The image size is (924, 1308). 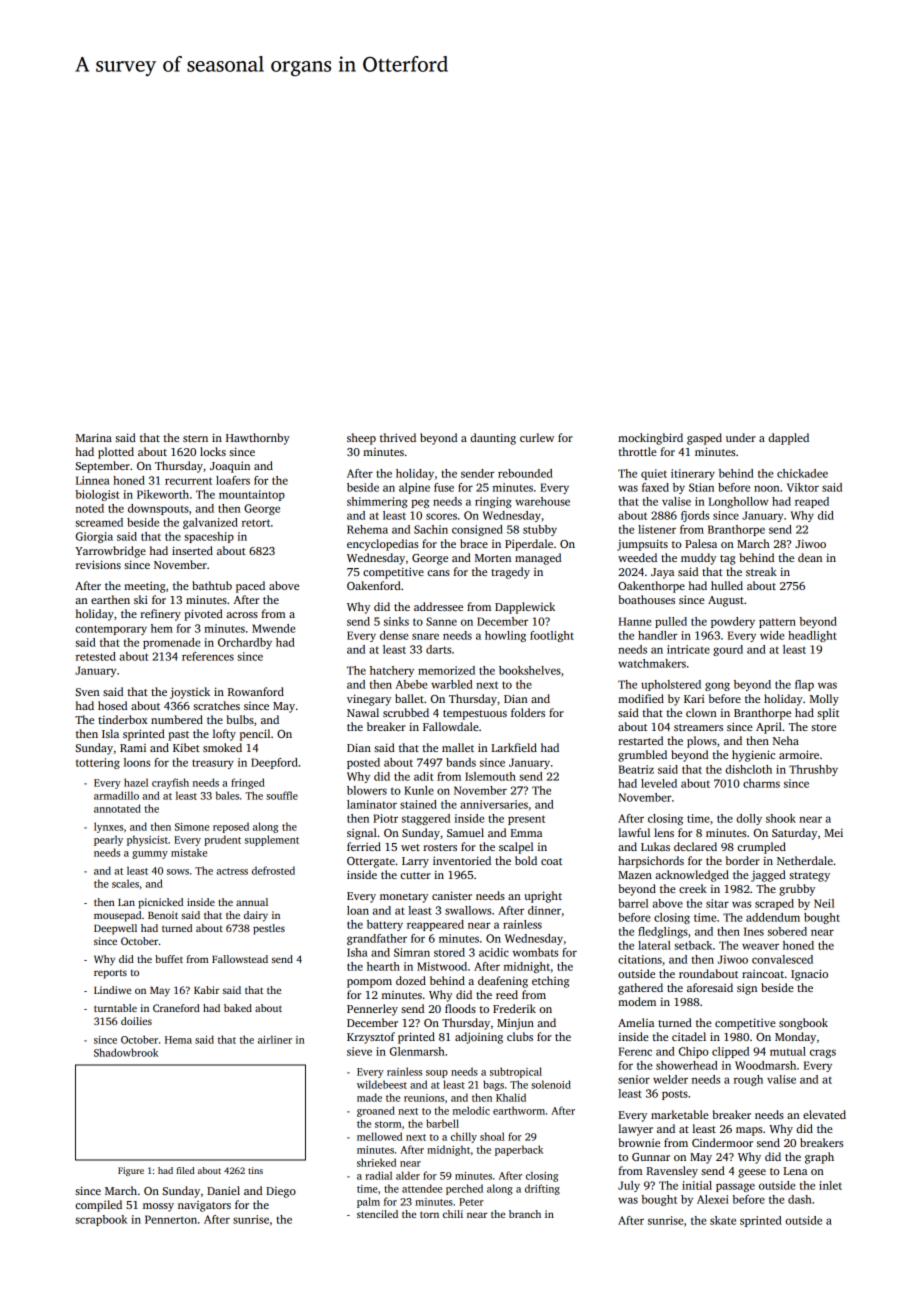 I want to click on crags, so click(x=823, y=1053).
